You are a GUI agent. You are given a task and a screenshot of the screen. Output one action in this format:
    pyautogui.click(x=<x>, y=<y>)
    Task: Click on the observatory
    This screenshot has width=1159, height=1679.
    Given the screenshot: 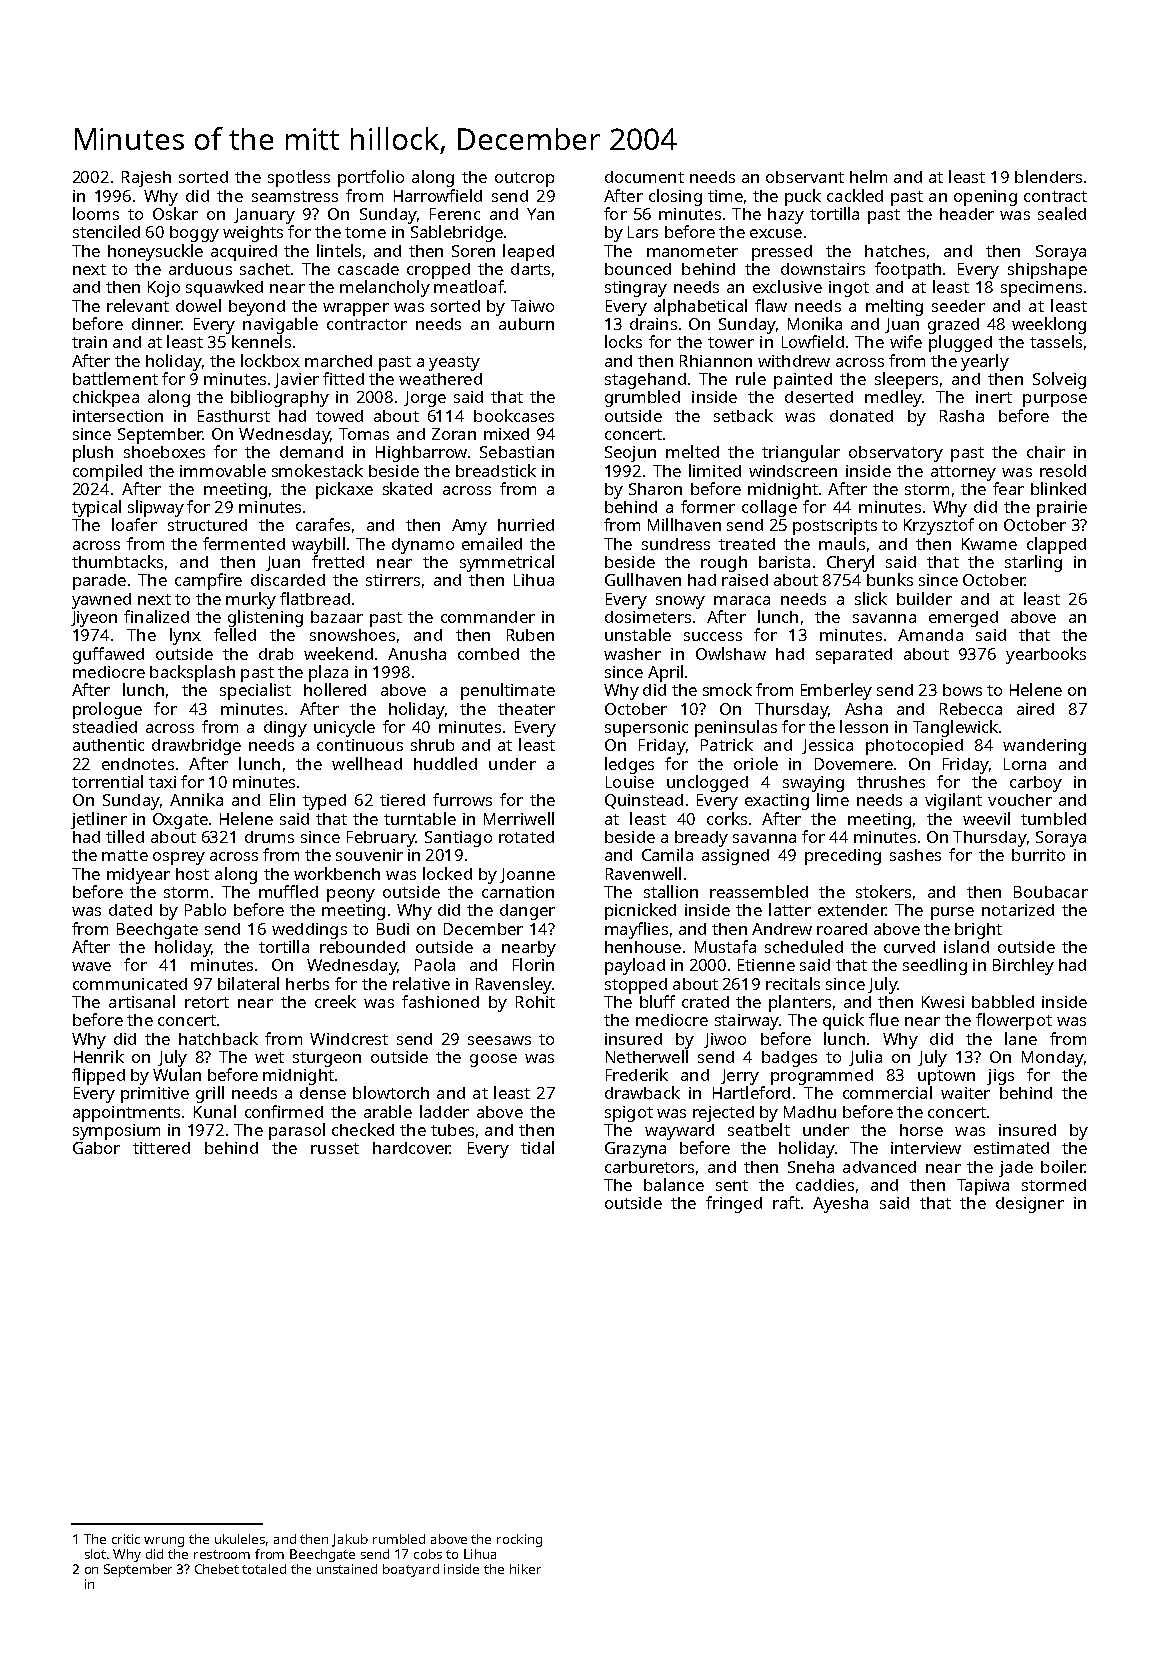 What is the action you would take?
    pyautogui.click(x=896, y=454)
